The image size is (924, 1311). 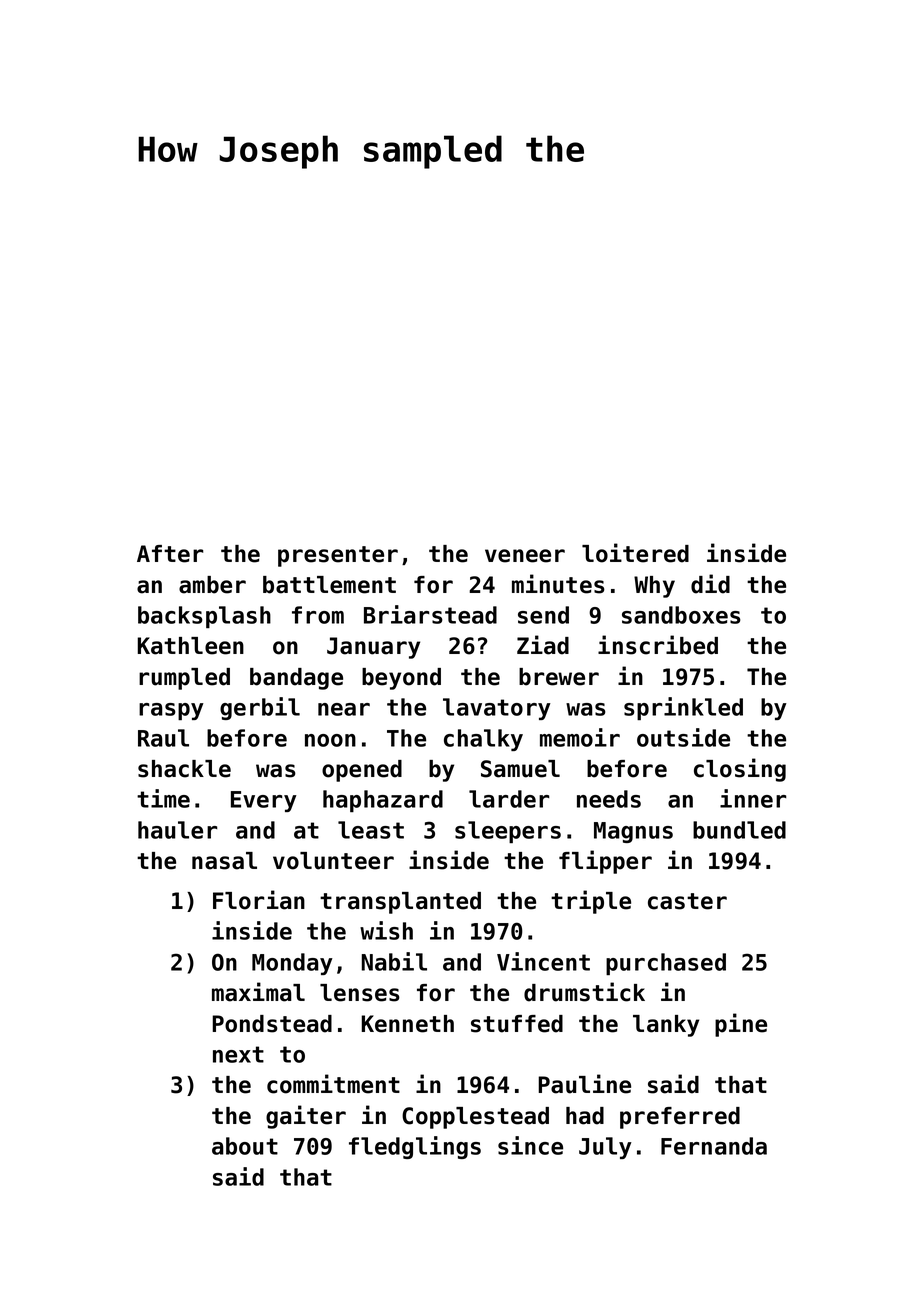 What do you see at coordinates (753, 798) in the document?
I see `inner` at bounding box center [753, 798].
